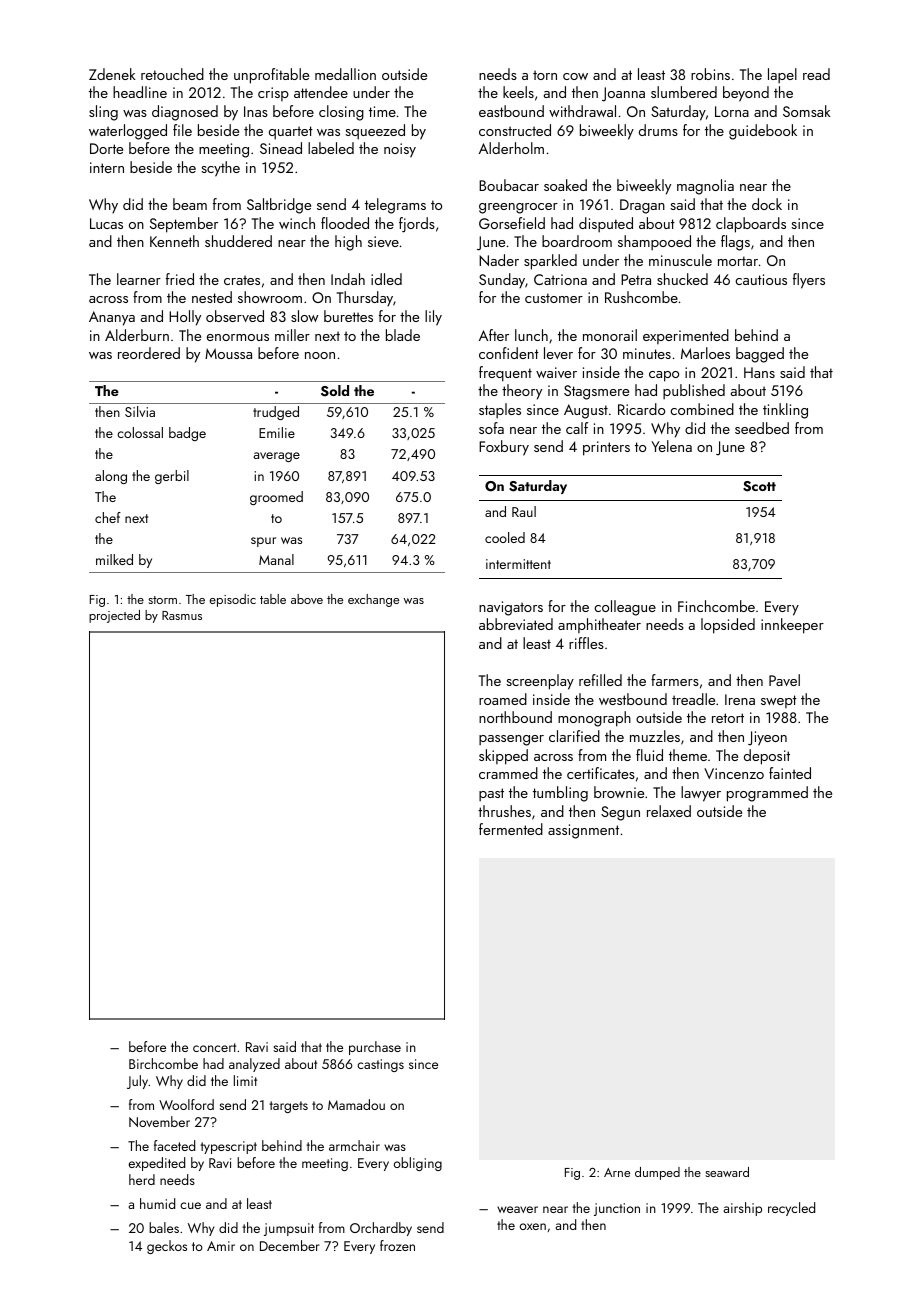 Image resolution: width=924 pixels, height=1308 pixels. Describe the element at coordinates (617, 1209) in the screenshot. I see `junction` at that location.
